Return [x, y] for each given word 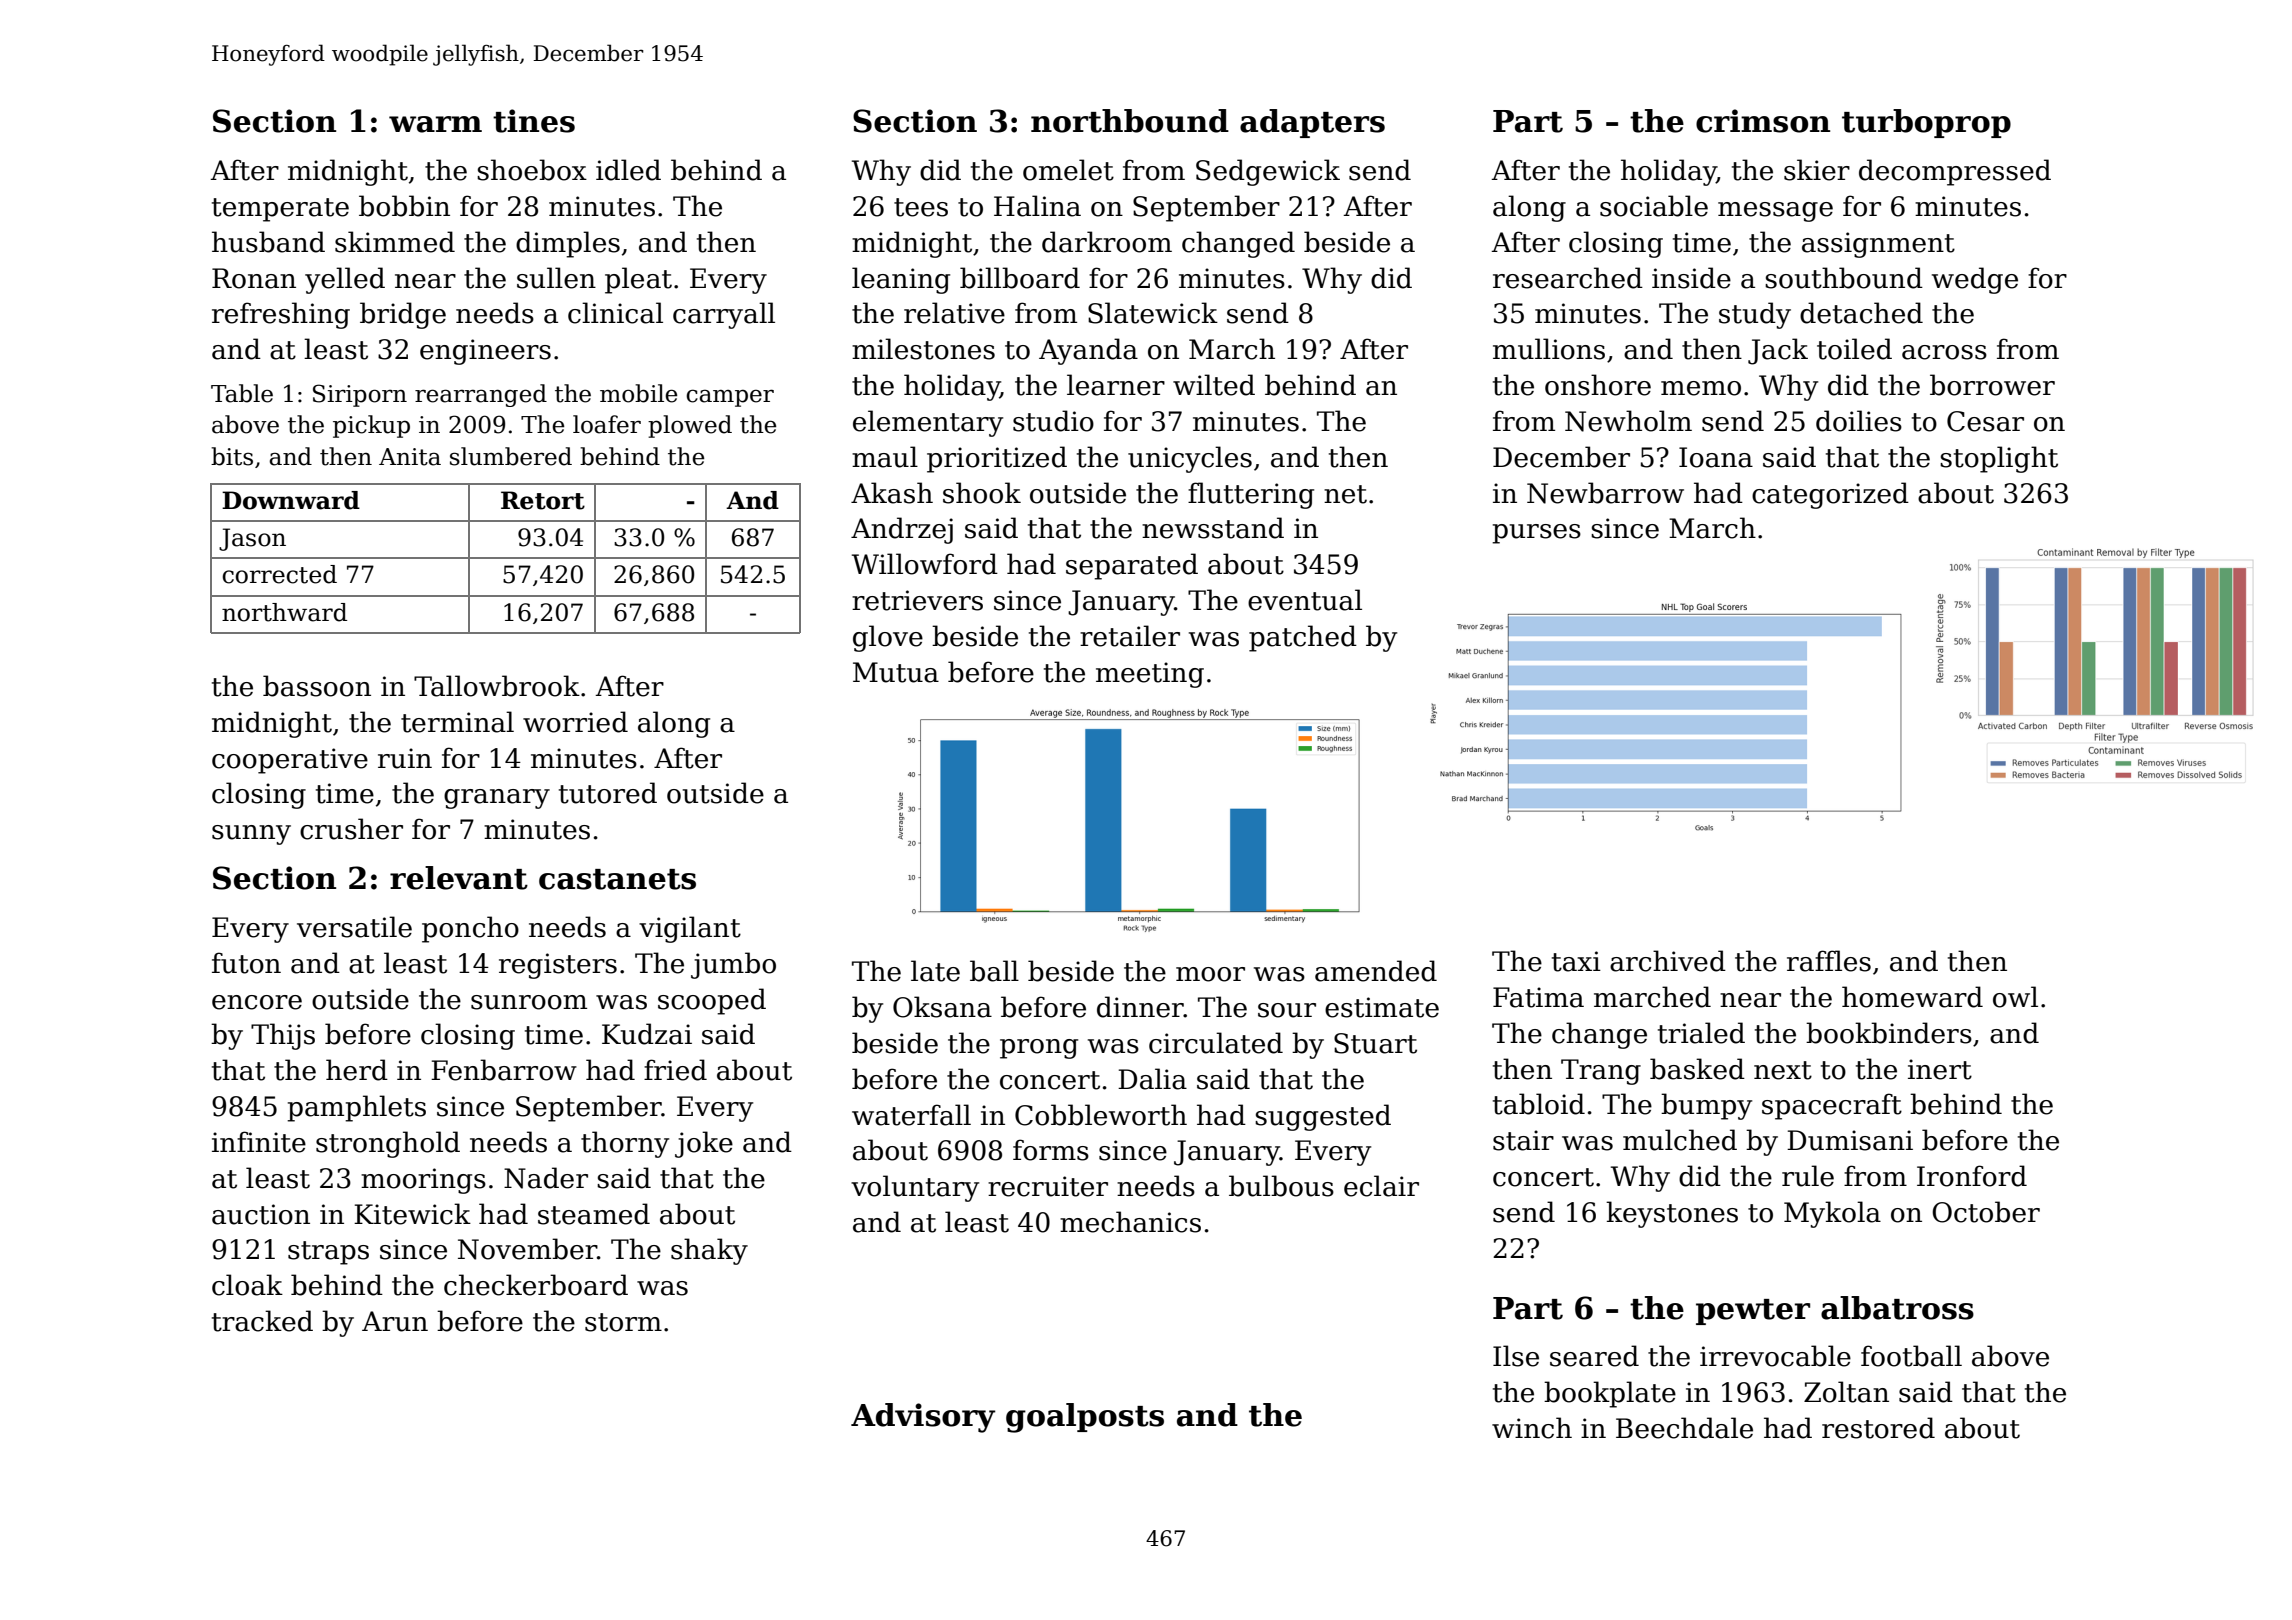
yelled [345, 280]
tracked [262, 1321]
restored [1878, 1428]
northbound [1130, 121]
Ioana [1716, 457]
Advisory [923, 1418]
